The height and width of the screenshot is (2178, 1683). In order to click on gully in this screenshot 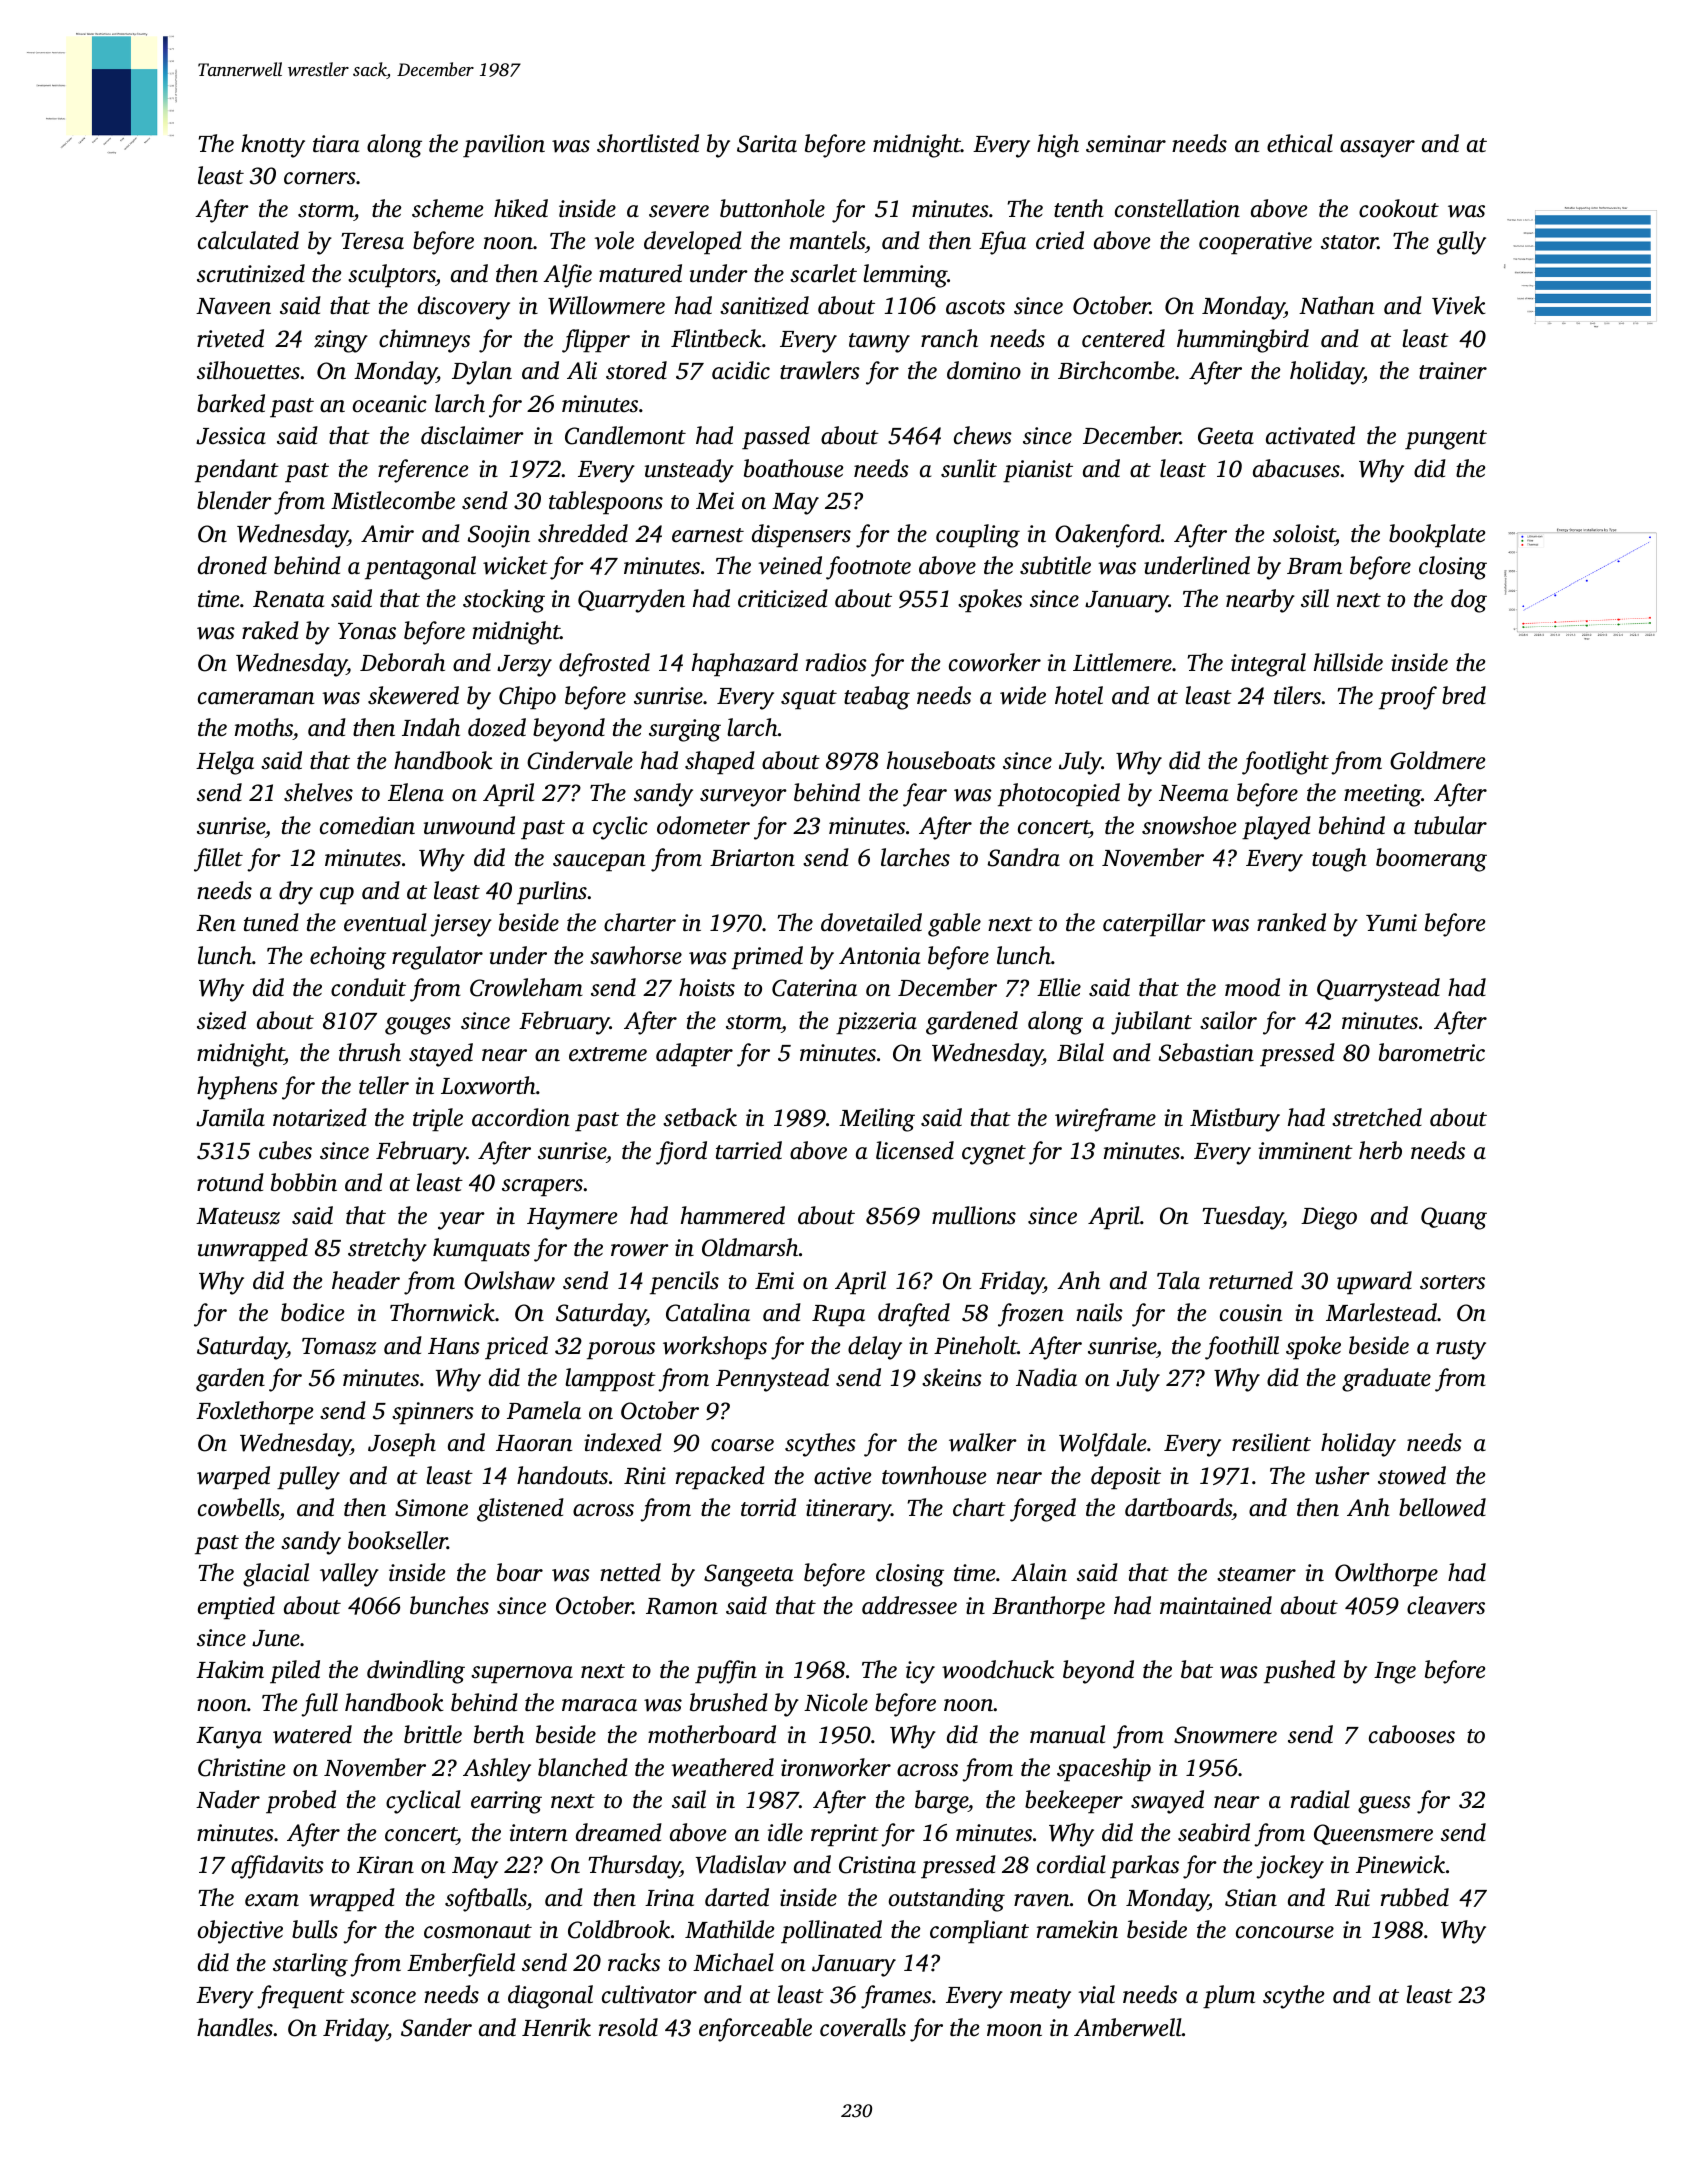, I will do `click(1461, 243)`.
